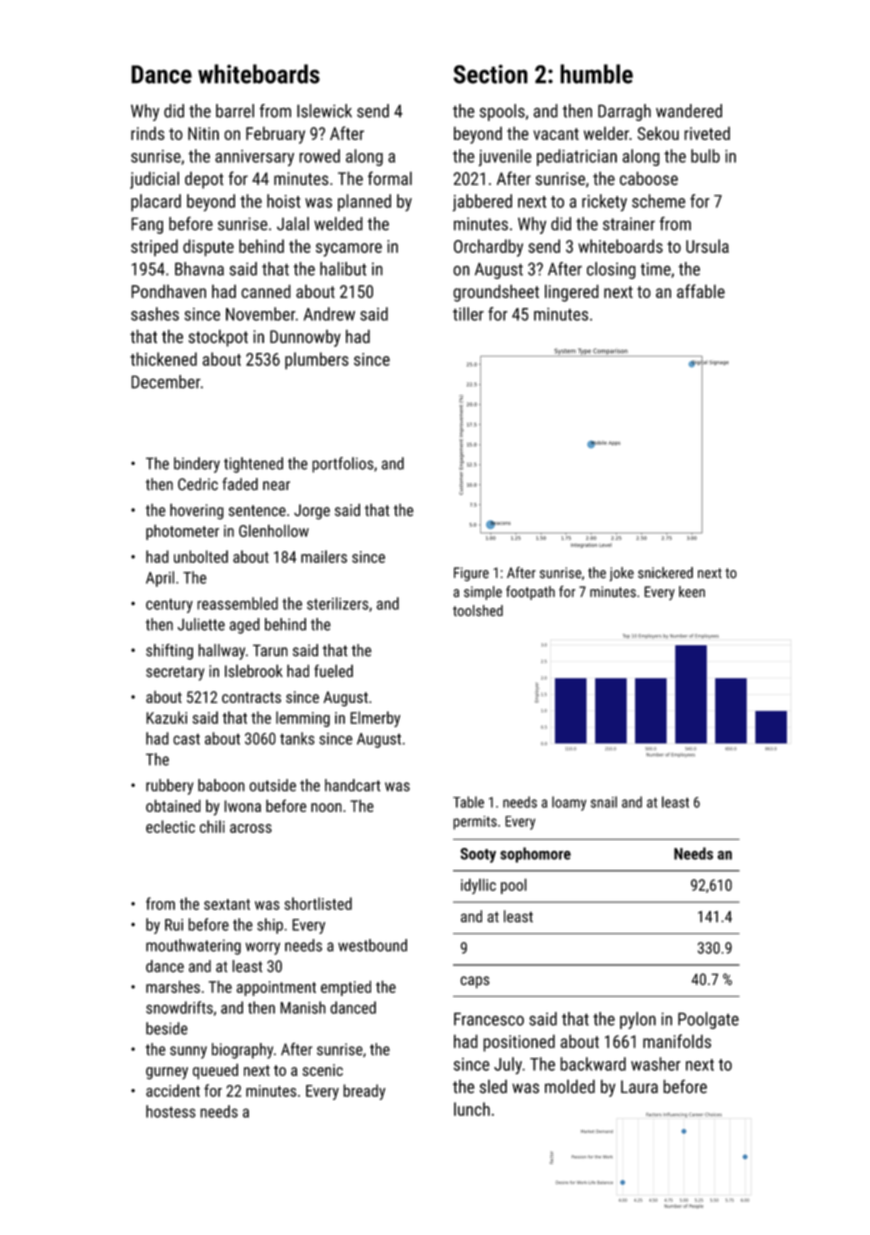  Describe the element at coordinates (658, 133) in the document. I see `Sekou` at that location.
